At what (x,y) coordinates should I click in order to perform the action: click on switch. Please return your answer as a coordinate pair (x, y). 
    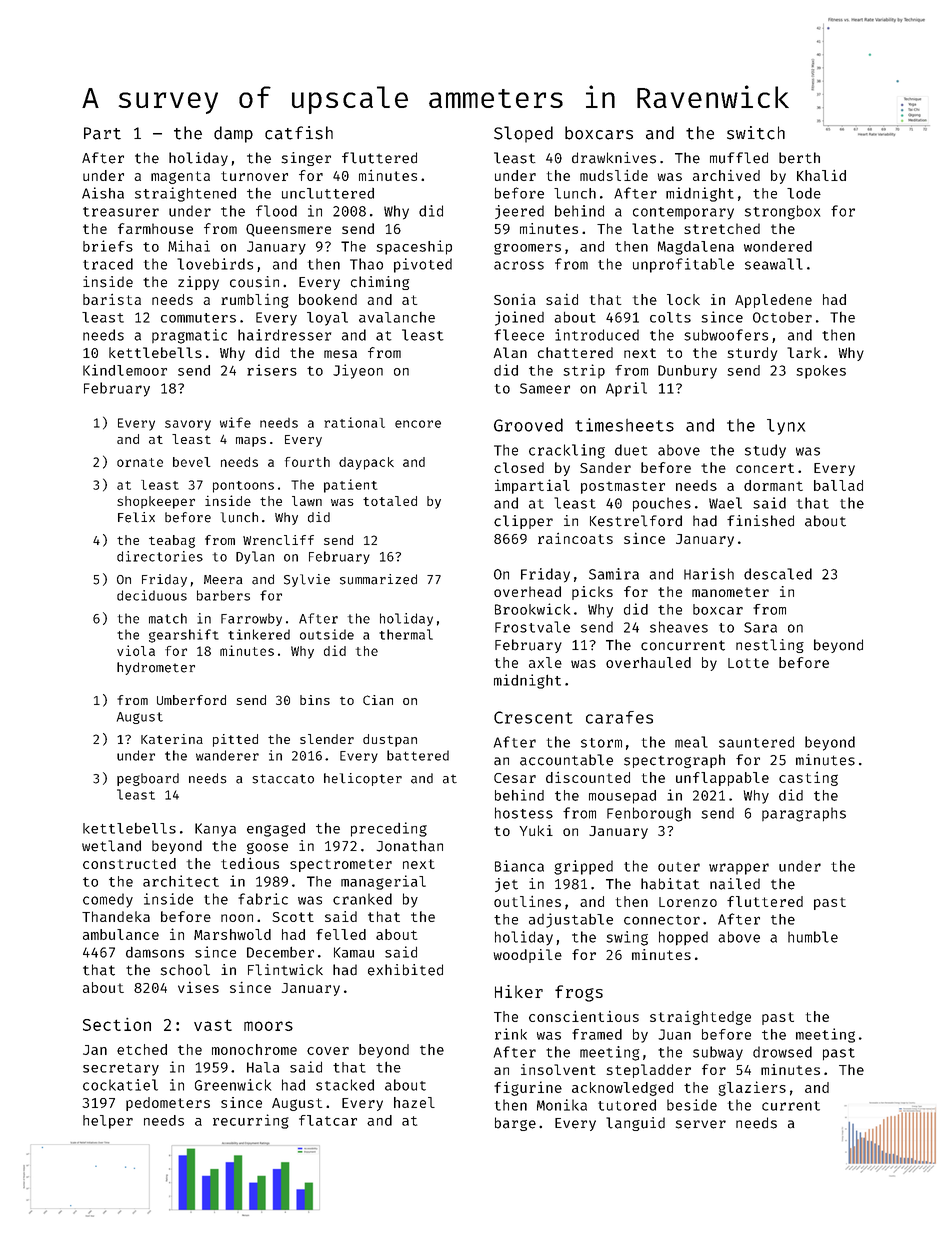
    Looking at the image, I should click on (756, 133).
